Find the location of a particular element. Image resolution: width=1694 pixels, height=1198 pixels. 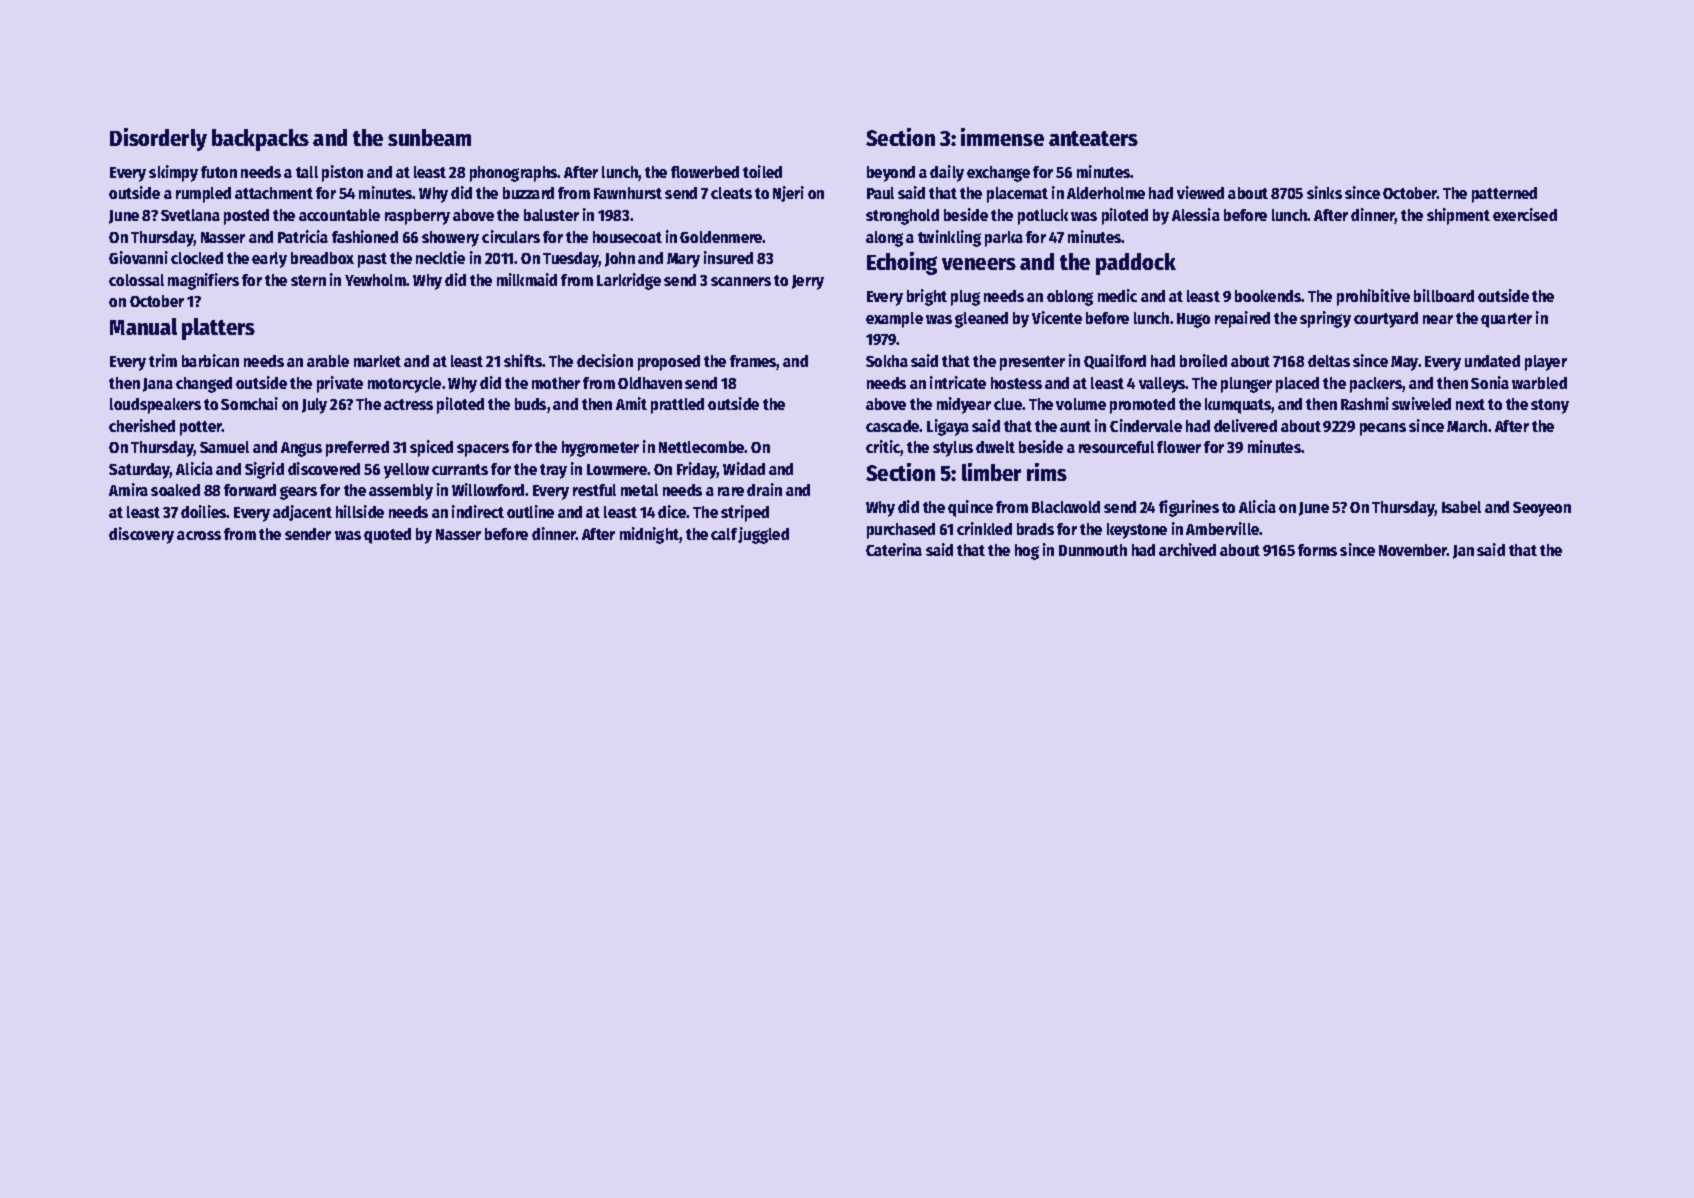

prattled is located at coordinates (677, 406).
